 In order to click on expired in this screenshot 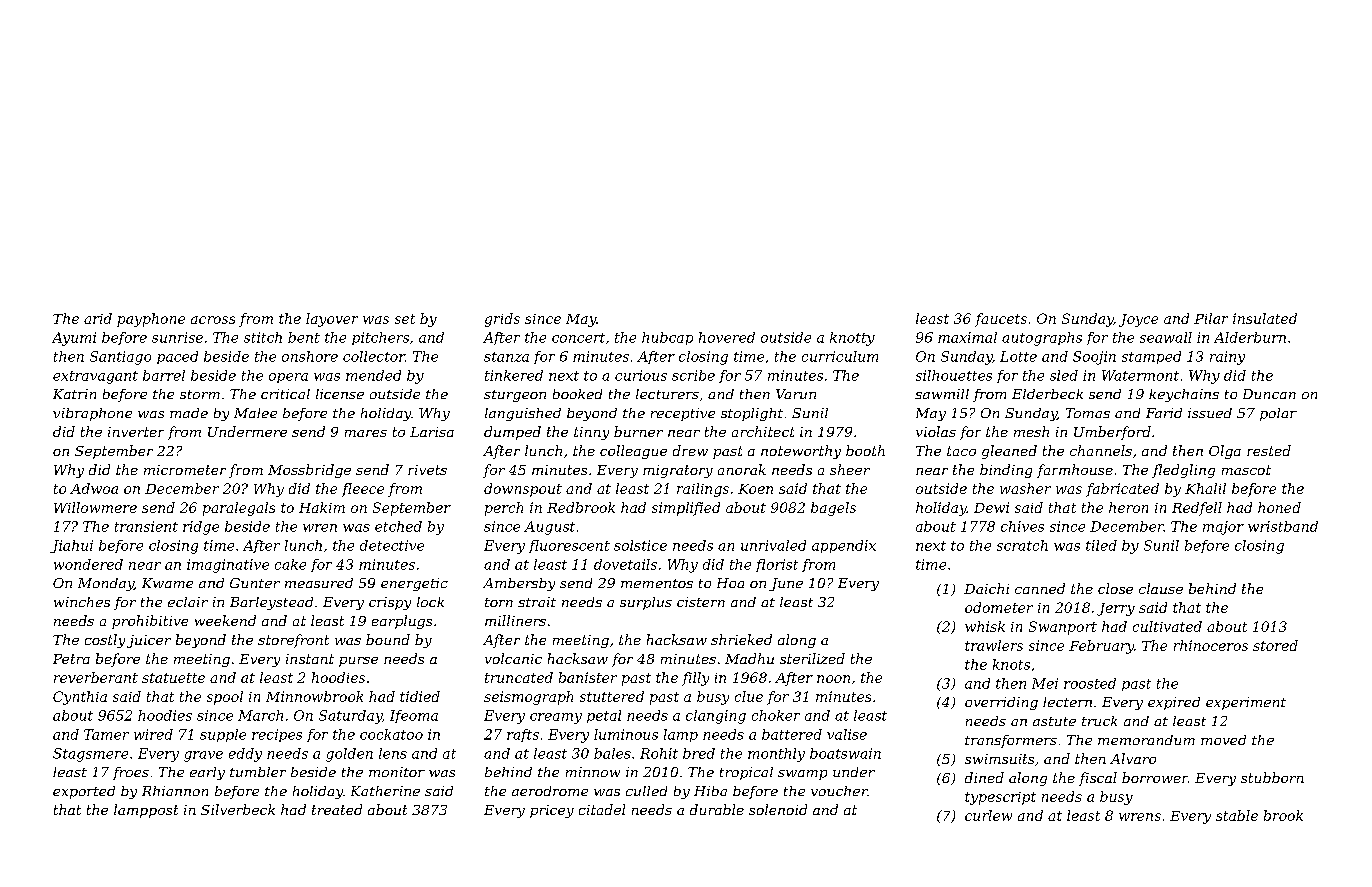, I will do `click(1174, 703)`.
